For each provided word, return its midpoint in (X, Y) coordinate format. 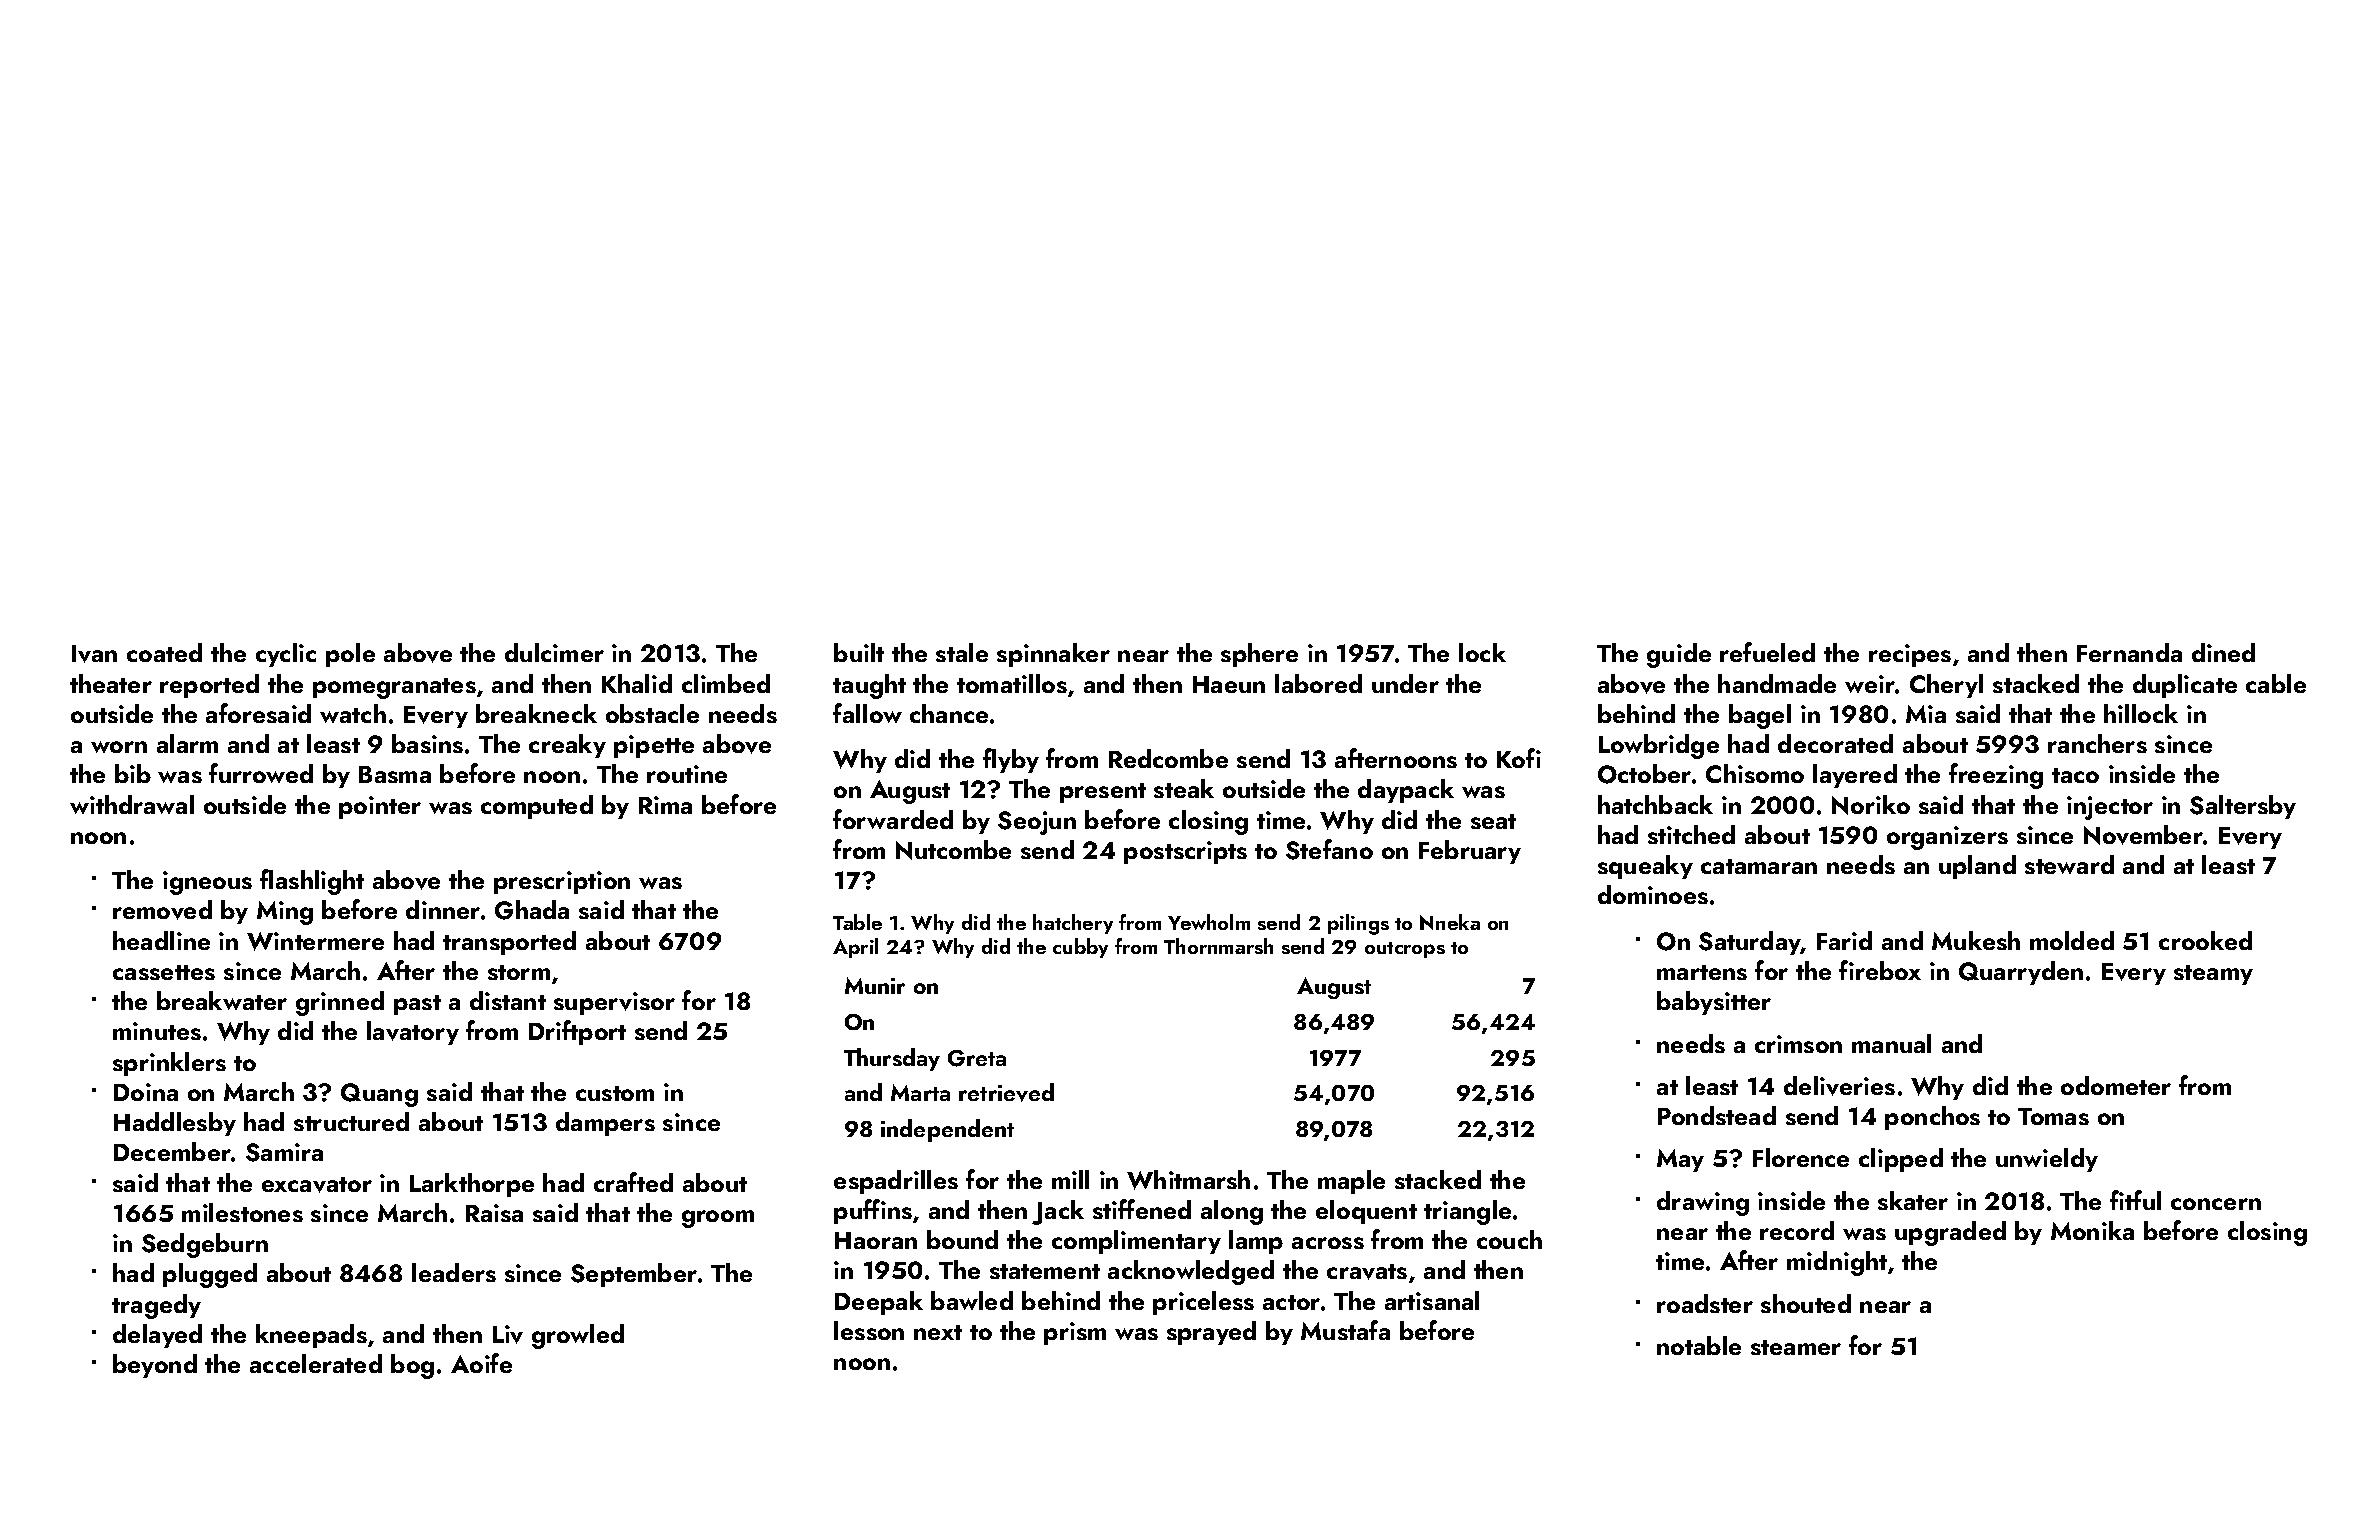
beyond (155, 1366)
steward (2069, 864)
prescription (562, 882)
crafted (633, 1182)
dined (2223, 652)
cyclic (286, 655)
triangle (1467, 1212)
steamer (1796, 1347)
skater (1913, 1200)
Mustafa (1345, 1330)
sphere (1259, 655)
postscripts (1185, 852)
